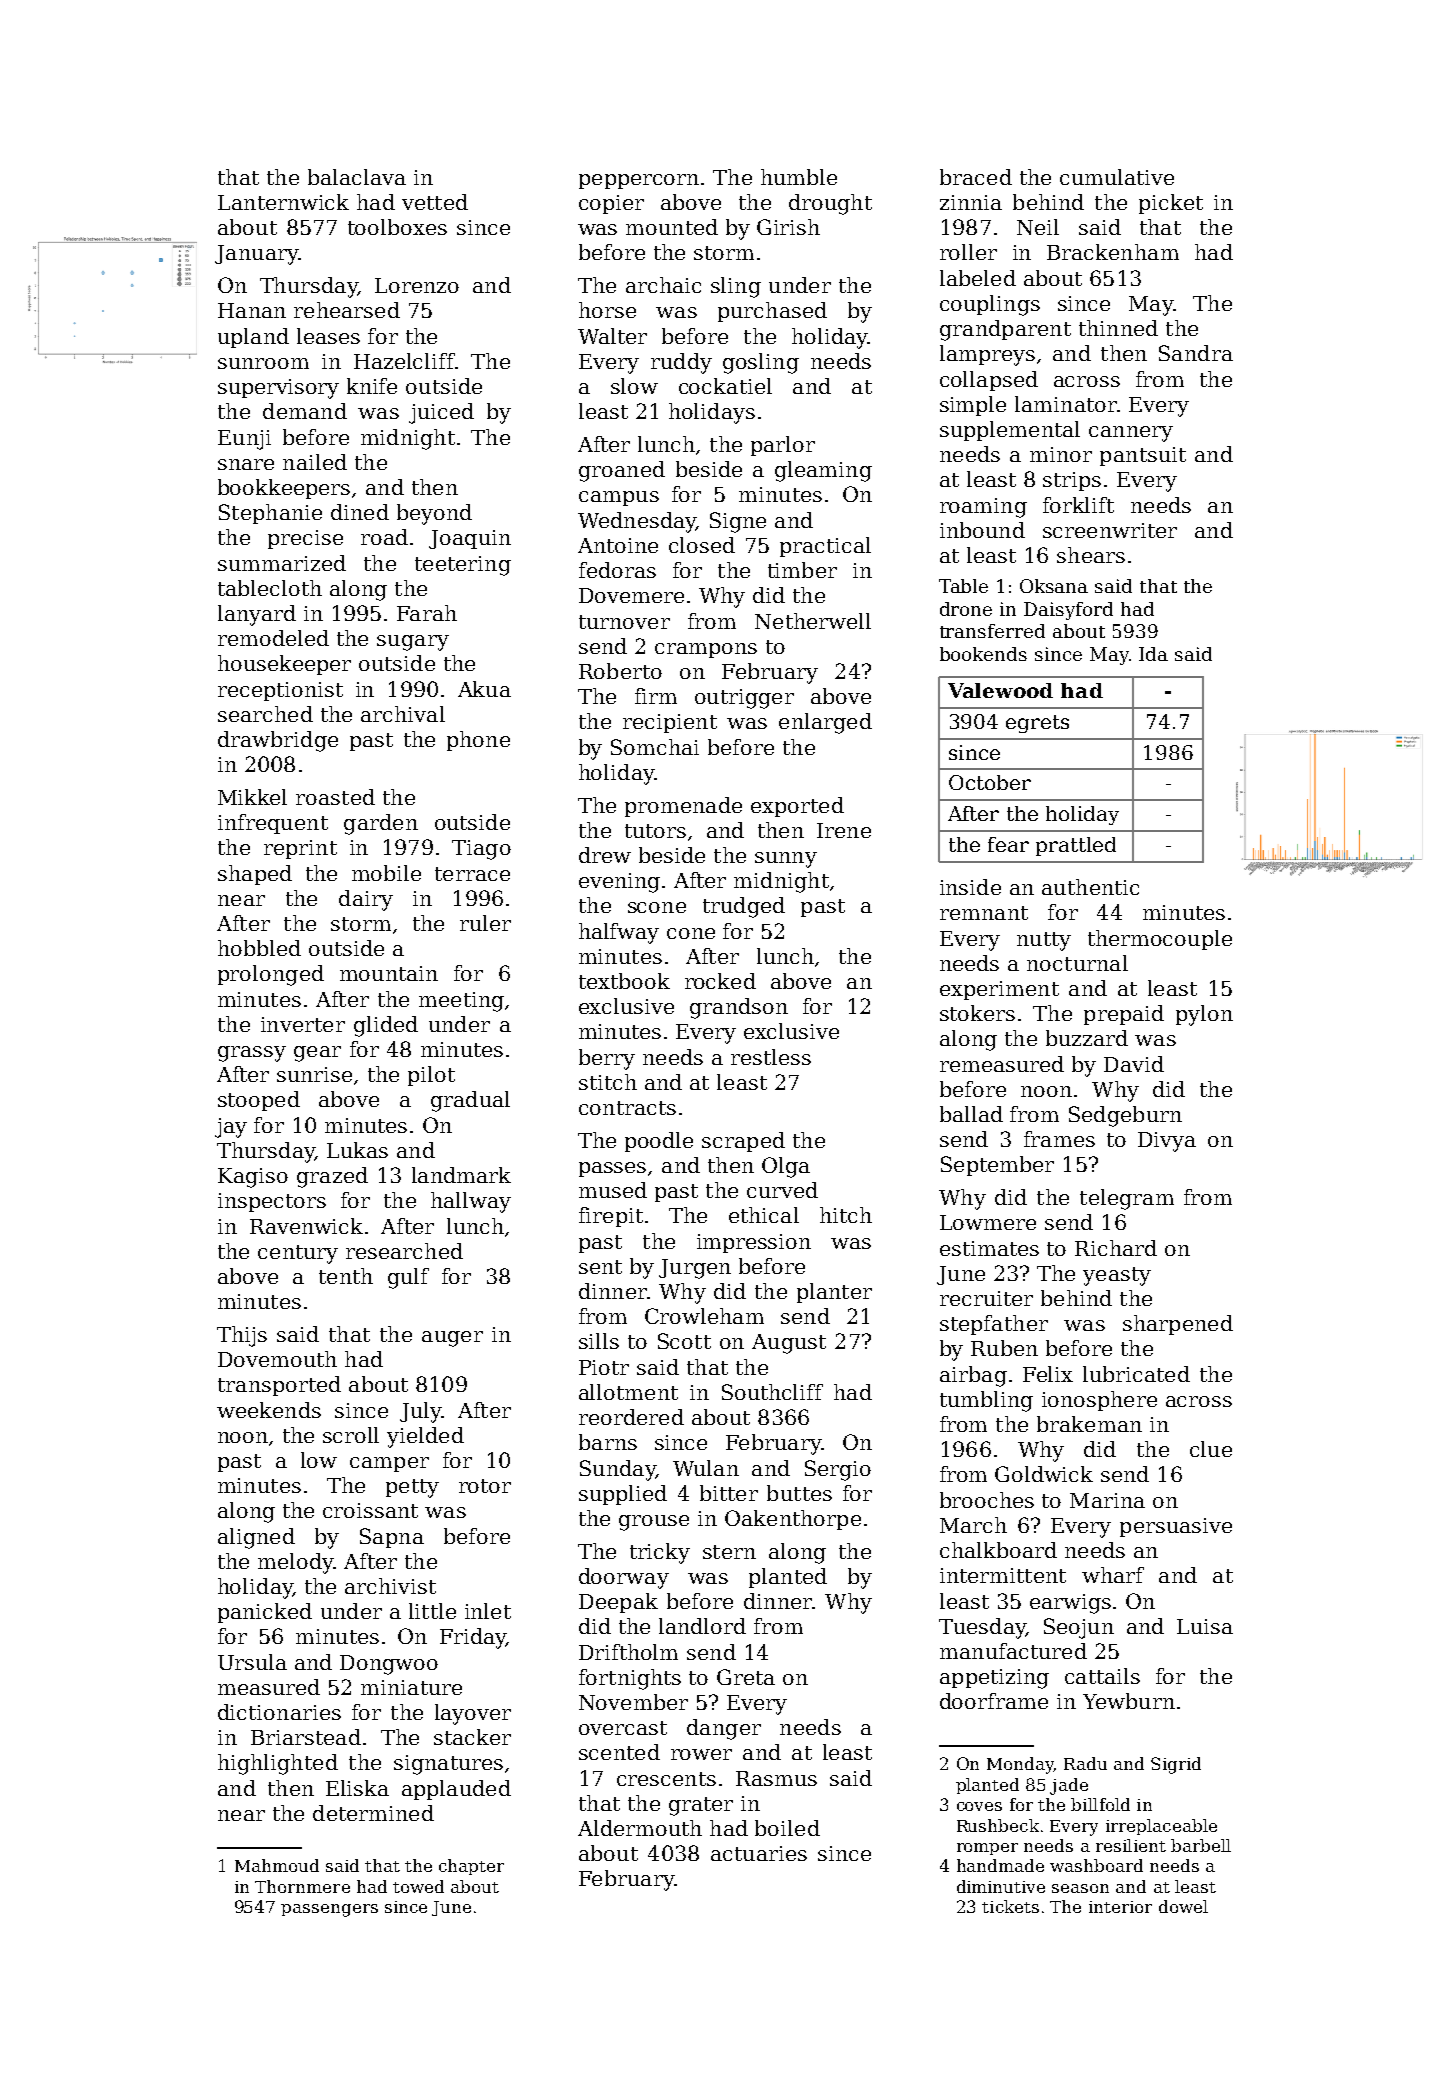  I want to click on cumulative, so click(1117, 177).
